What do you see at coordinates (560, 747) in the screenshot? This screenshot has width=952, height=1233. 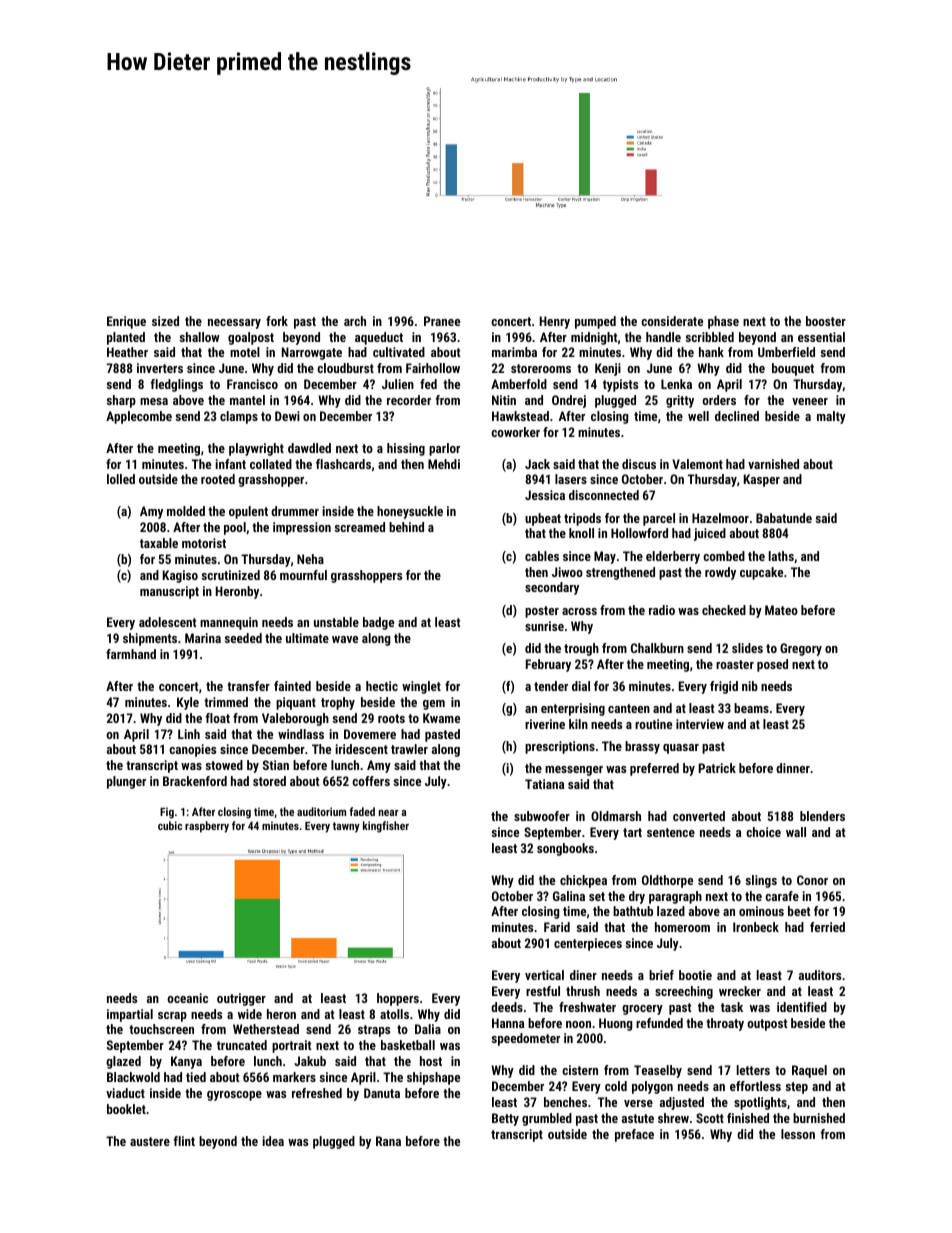 I see `prescriptions` at bounding box center [560, 747].
